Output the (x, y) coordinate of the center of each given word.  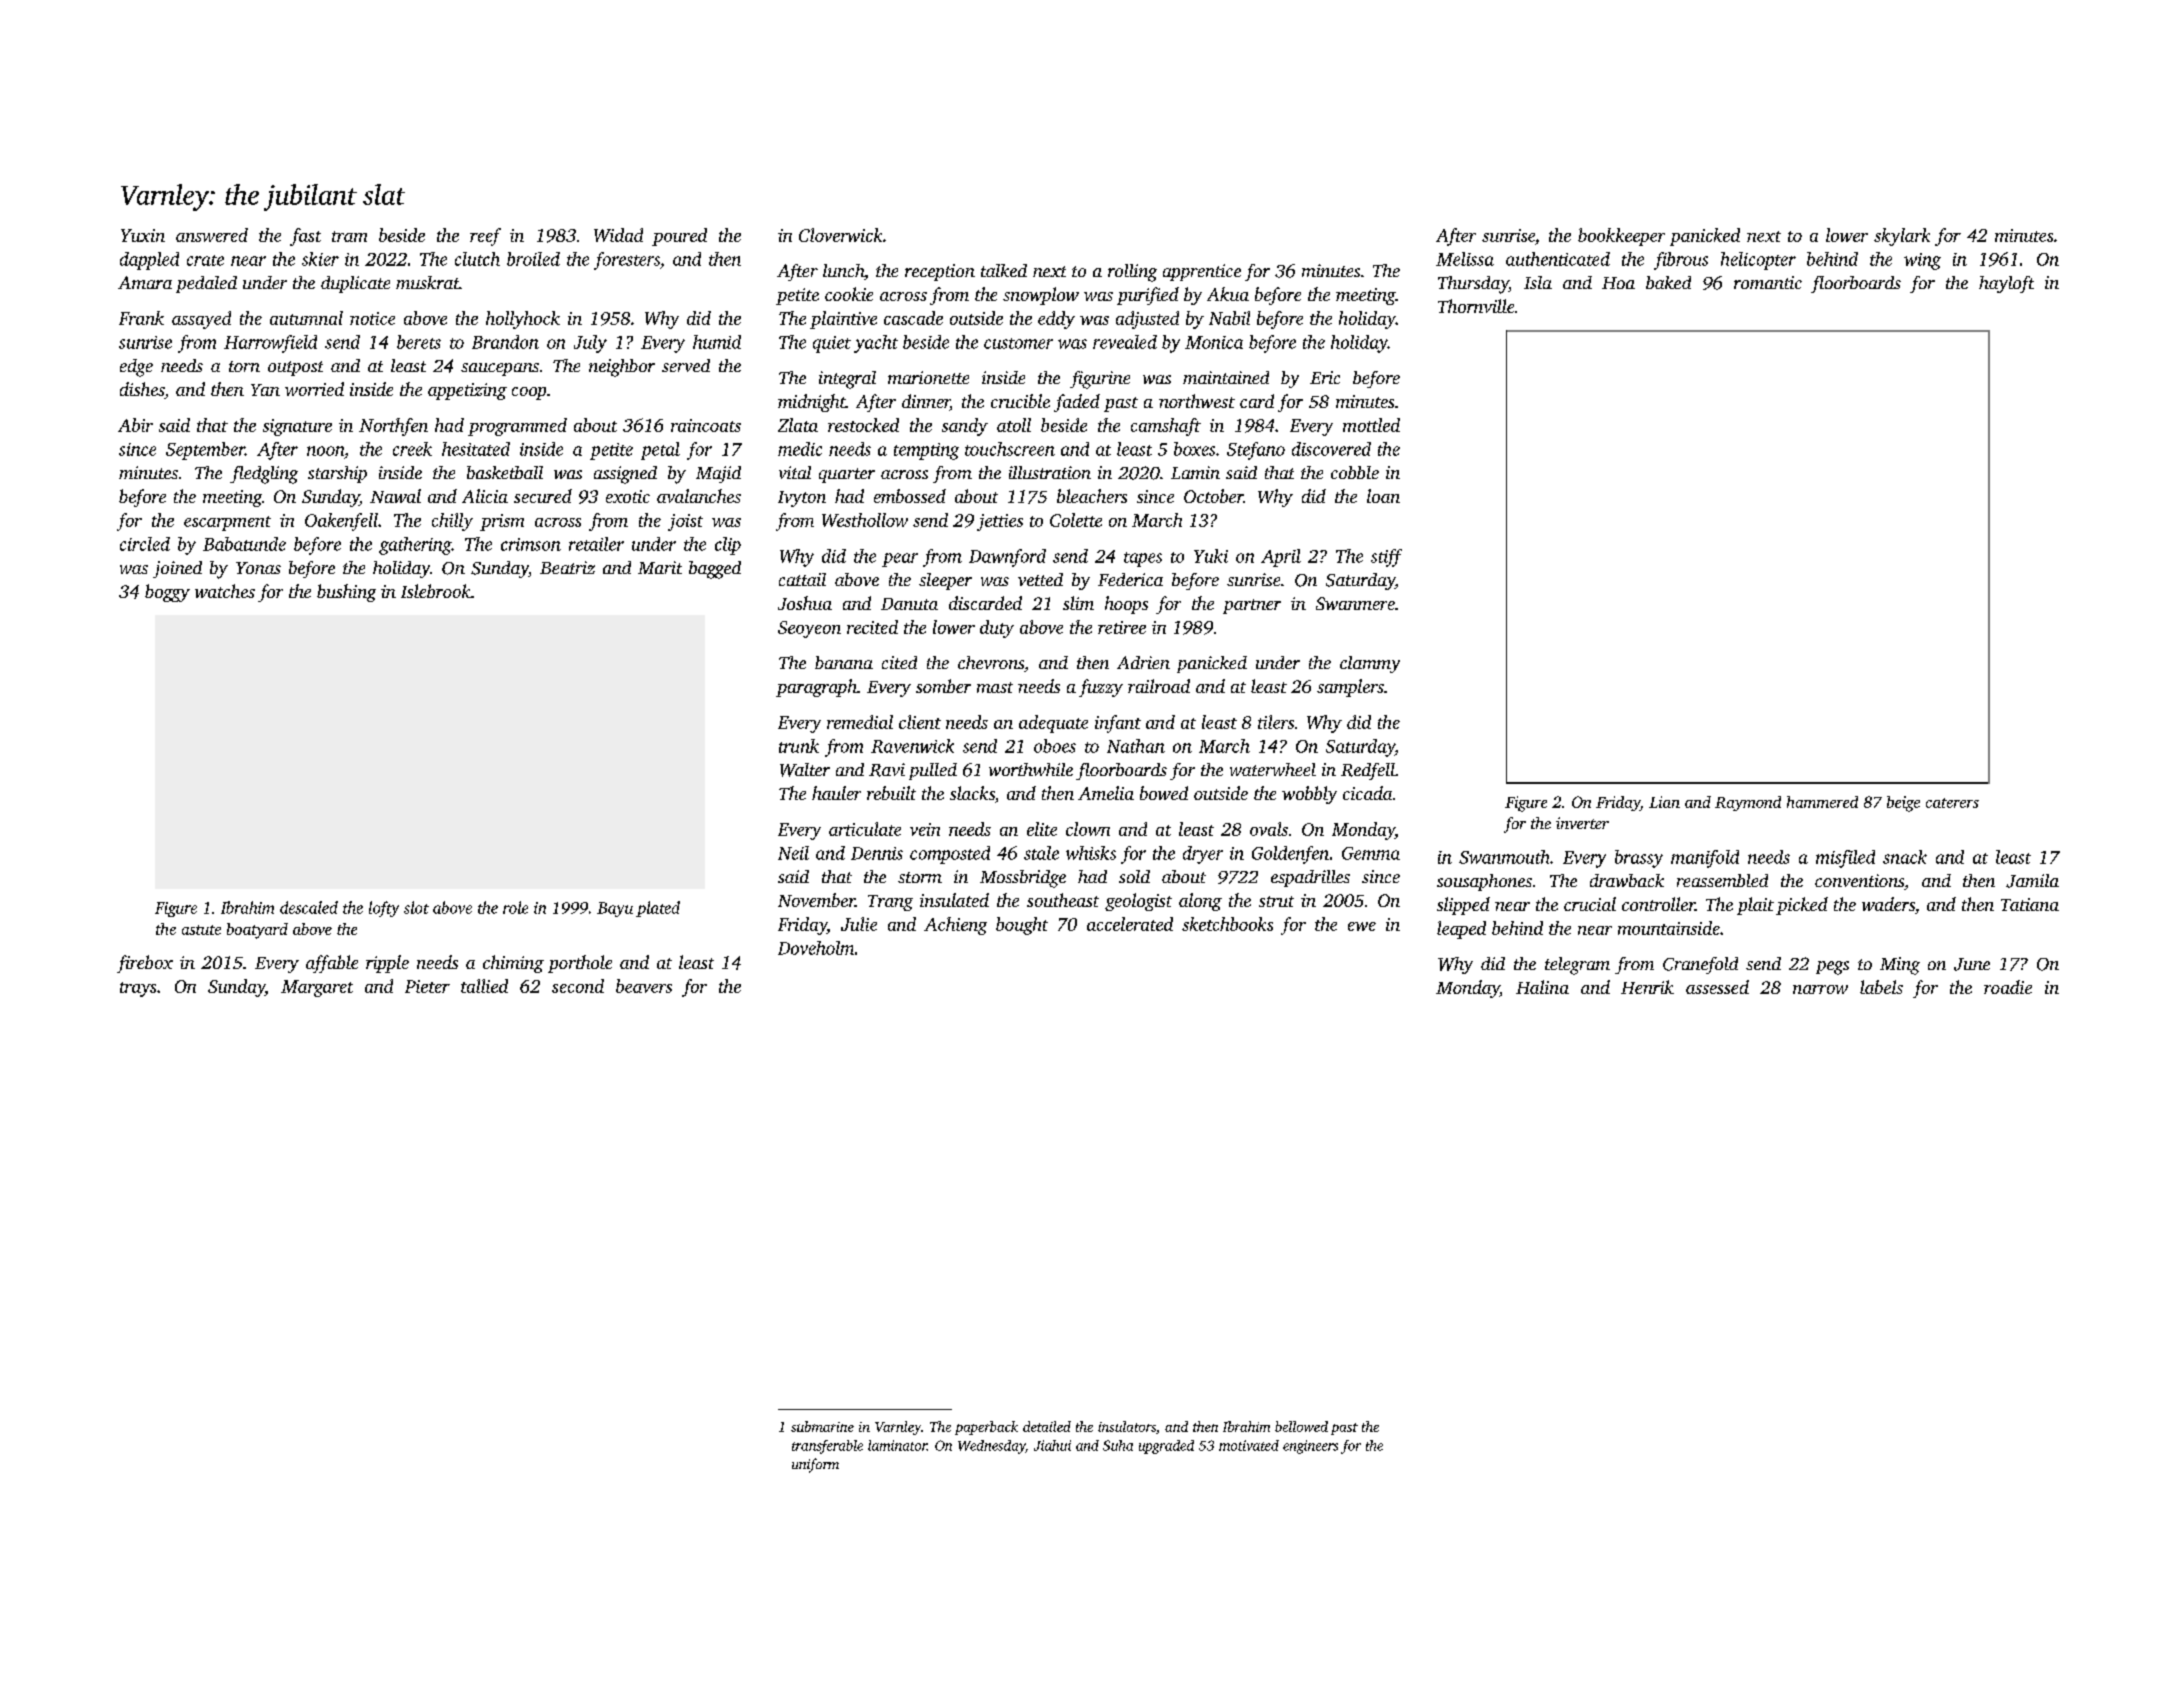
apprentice (1202, 272)
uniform (815, 1465)
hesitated (476, 449)
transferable (827, 1447)
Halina (1542, 987)
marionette (928, 377)
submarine (822, 1426)
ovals (1269, 829)
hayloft (2006, 284)
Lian (1664, 802)
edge (136, 368)
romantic (1768, 282)
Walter (805, 770)
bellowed (1301, 1426)
